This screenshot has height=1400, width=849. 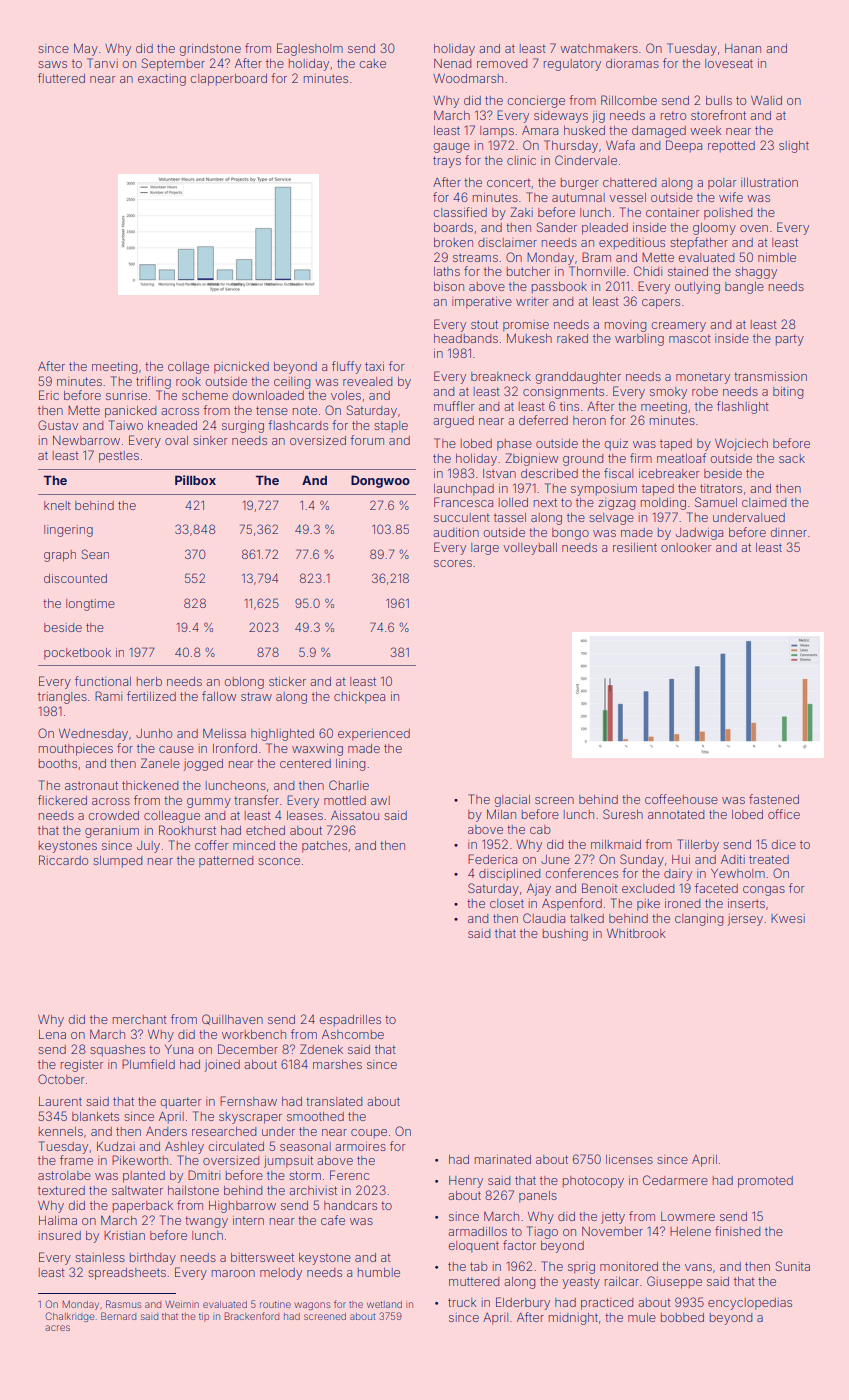 What do you see at coordinates (764, 891) in the screenshot?
I see `congas` at bounding box center [764, 891].
